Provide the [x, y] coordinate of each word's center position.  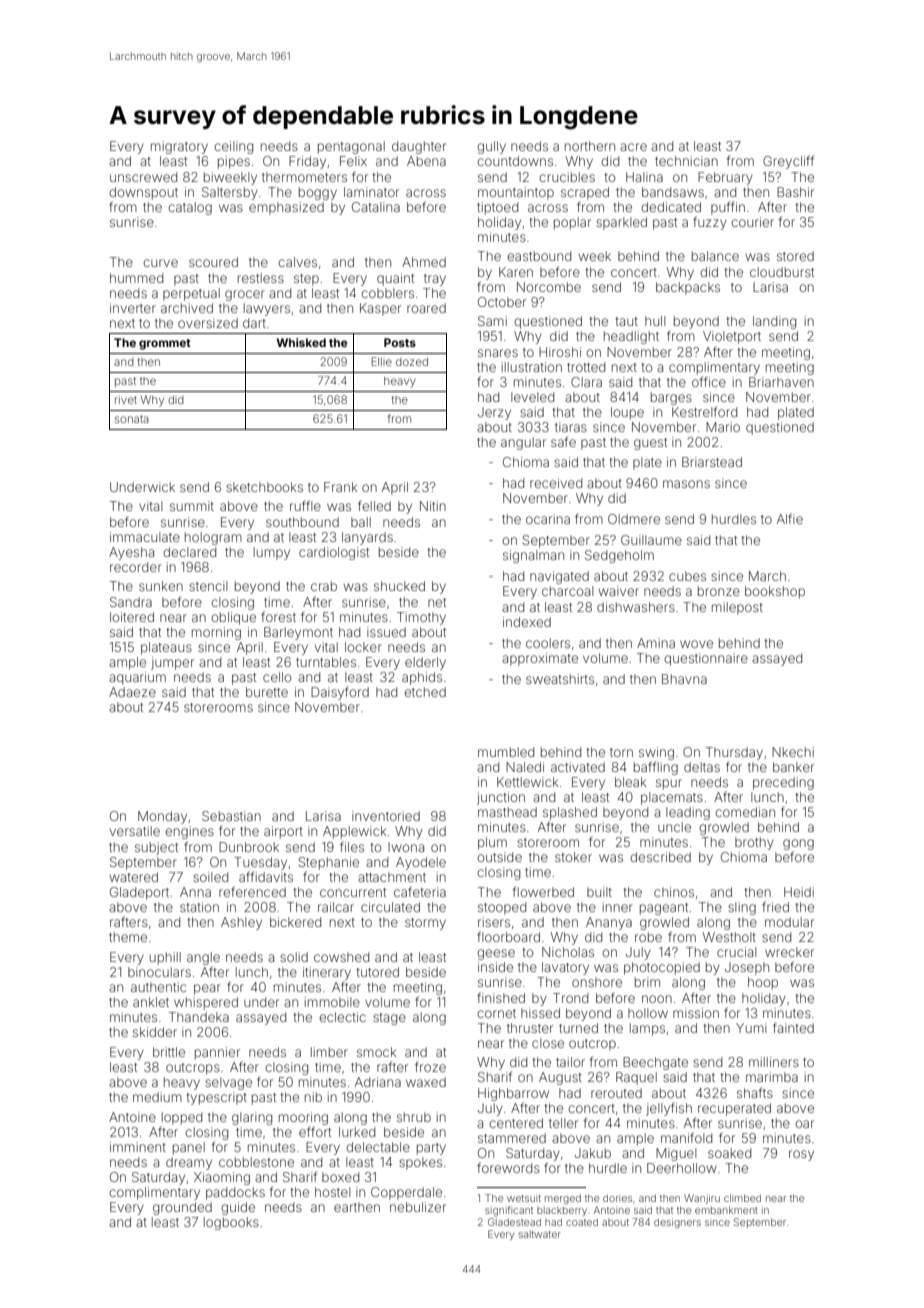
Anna [195, 892]
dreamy [189, 1163]
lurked [357, 1132]
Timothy [421, 618]
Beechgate [655, 1063]
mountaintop [516, 193]
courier [752, 222]
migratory [179, 147]
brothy [754, 843]
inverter [133, 308]
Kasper [380, 309]
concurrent [353, 892]
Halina [644, 177]
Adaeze [132, 692]
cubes [687, 576]
